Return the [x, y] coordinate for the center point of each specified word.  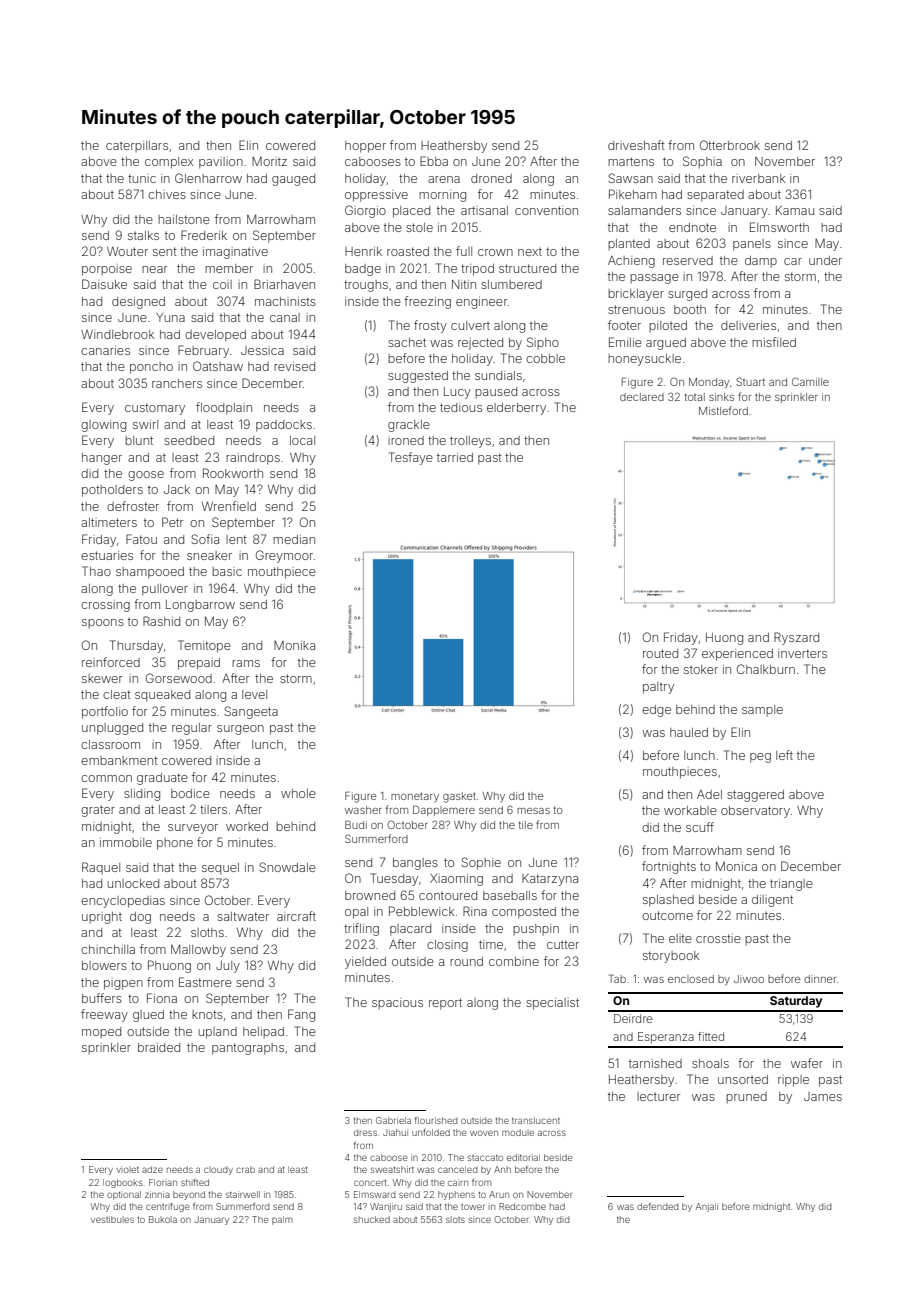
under [825, 260]
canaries [105, 350]
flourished [436, 1120]
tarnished [655, 1063]
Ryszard [796, 638]
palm [282, 1220]
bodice [190, 793]
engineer [481, 303]
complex [169, 163]
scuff [700, 827]
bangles [415, 864]
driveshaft [636, 145]
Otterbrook [730, 145]
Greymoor [284, 556]
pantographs [248, 1049]
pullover [165, 590]
